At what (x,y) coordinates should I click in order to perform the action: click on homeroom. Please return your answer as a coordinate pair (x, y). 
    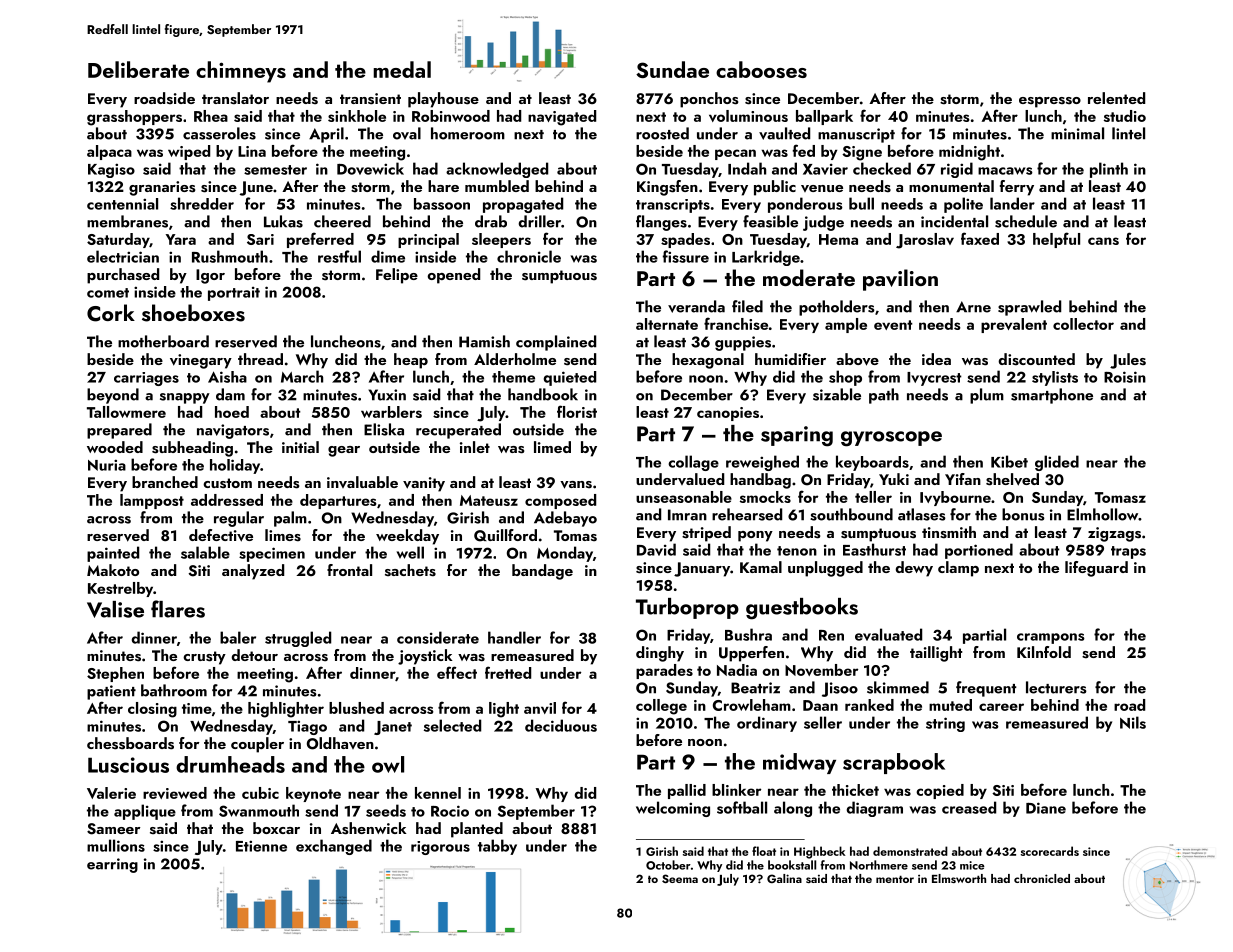
    Looking at the image, I should click on (468, 133).
